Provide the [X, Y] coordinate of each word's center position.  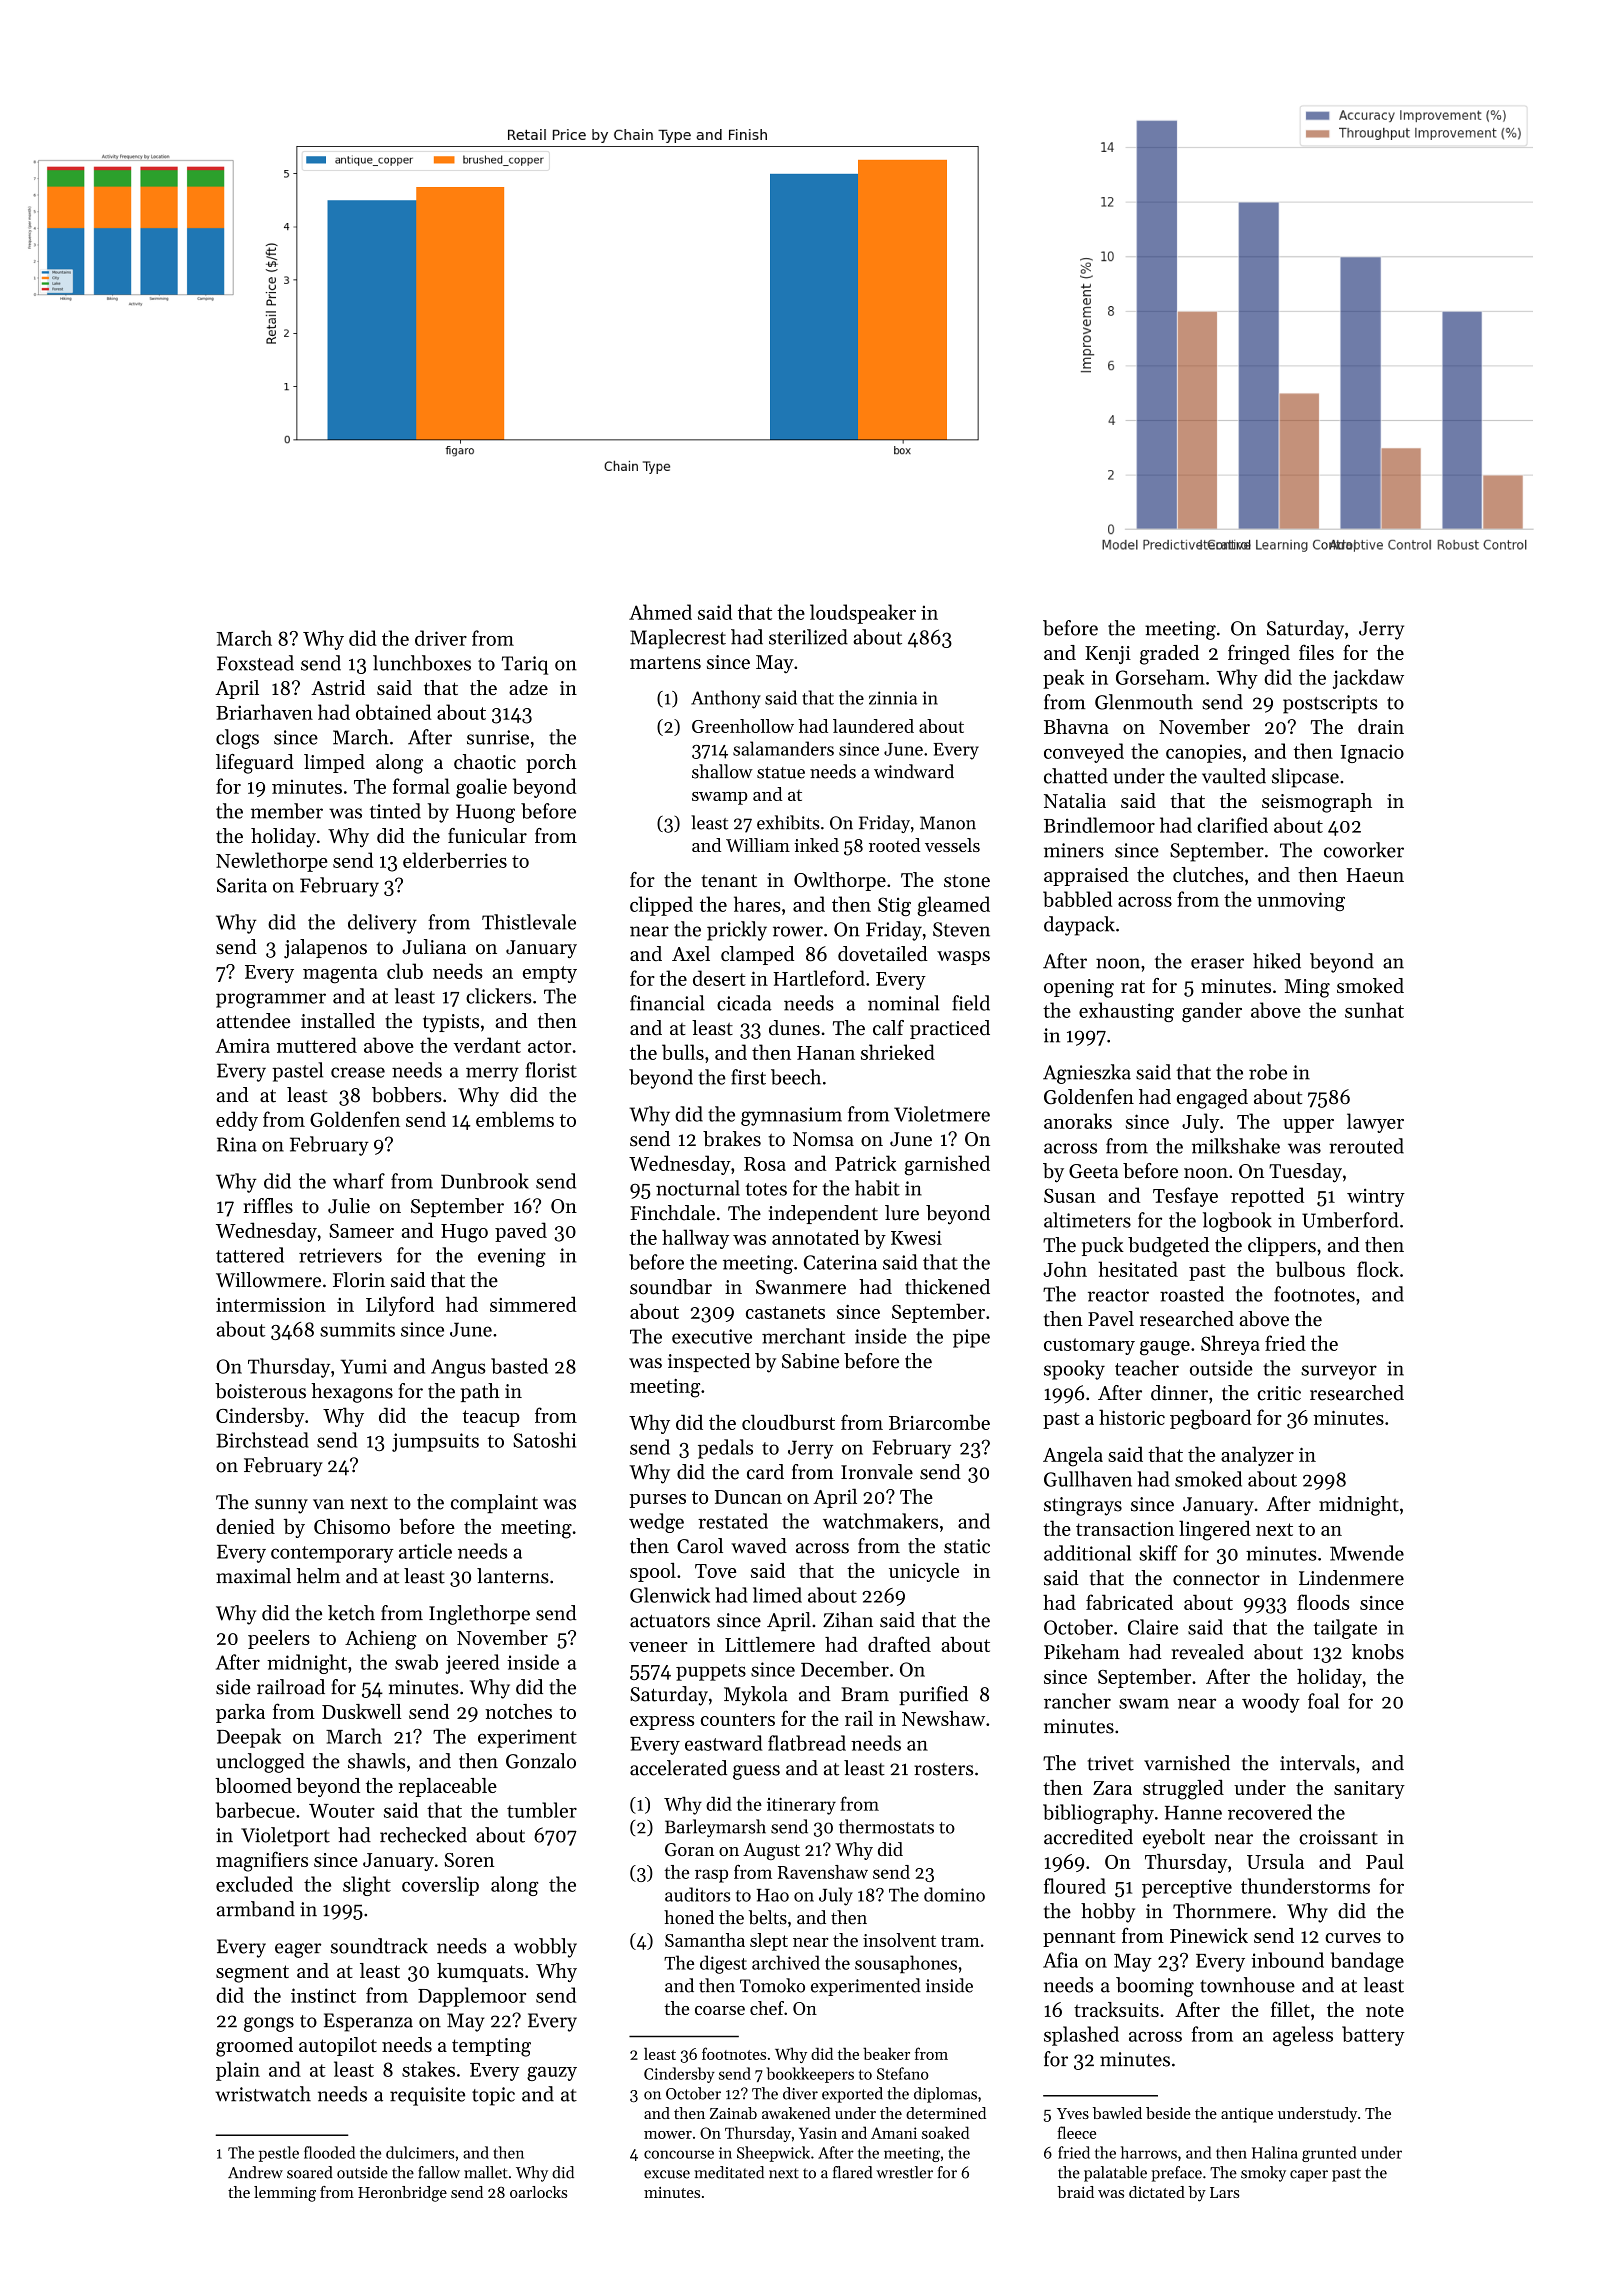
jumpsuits [435, 1442]
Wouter [342, 1811]
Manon [948, 823]
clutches [1208, 874]
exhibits [788, 822]
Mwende [1367, 1553]
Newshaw [943, 1718]
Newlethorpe [272, 862]
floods [1323, 1602]
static [967, 1546]
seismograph [1317, 803]
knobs [1378, 1652]
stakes [428, 2069]
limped [334, 763]
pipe [971, 1338]
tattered [250, 1255]
